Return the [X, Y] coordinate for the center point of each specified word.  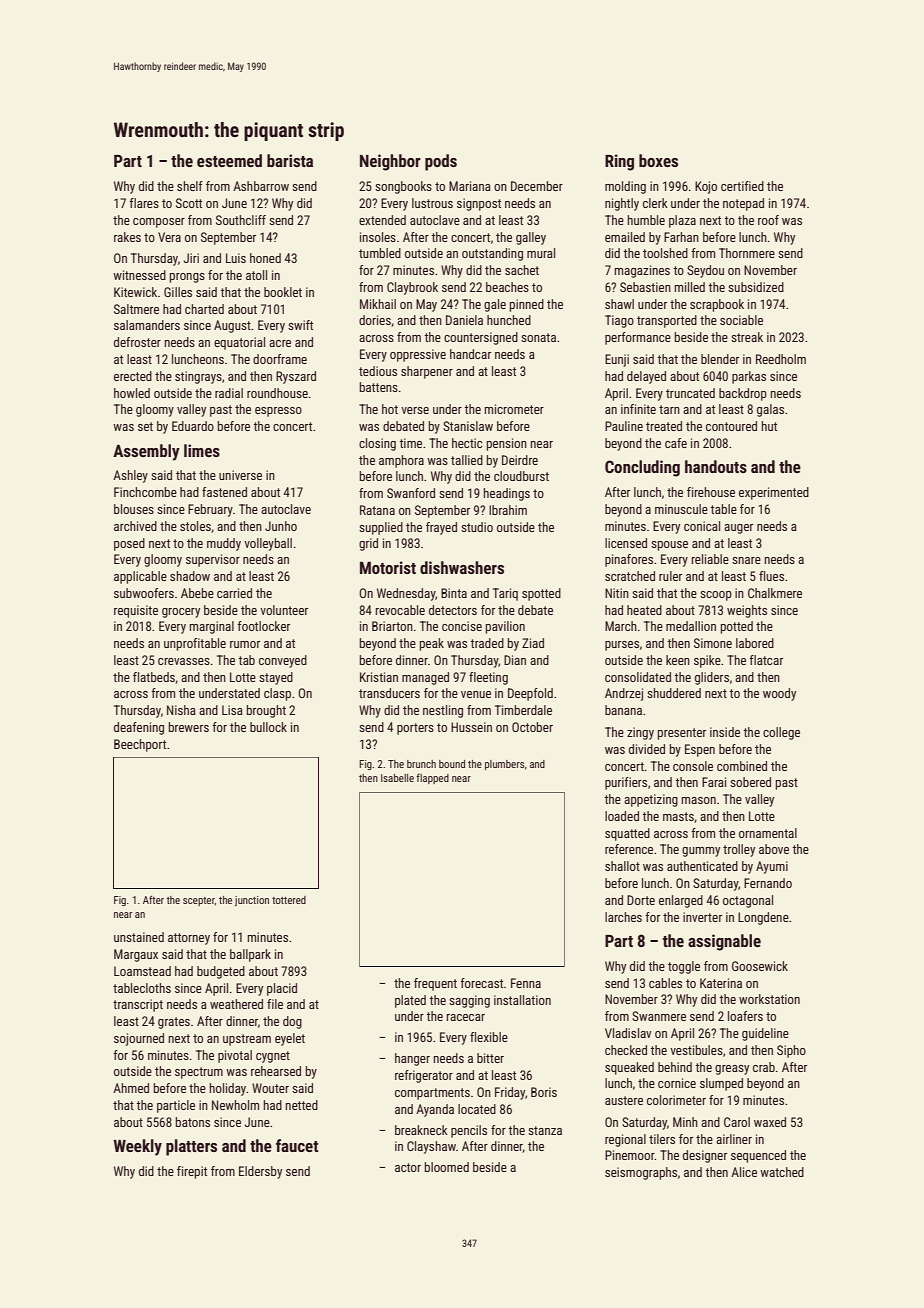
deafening [139, 728]
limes [202, 450]
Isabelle [397, 778]
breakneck [421, 1130]
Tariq [505, 594]
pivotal [235, 1056]
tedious [378, 371]
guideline [765, 1034]
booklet [283, 292]
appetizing [651, 800]
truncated [690, 393]
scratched [630, 576]
